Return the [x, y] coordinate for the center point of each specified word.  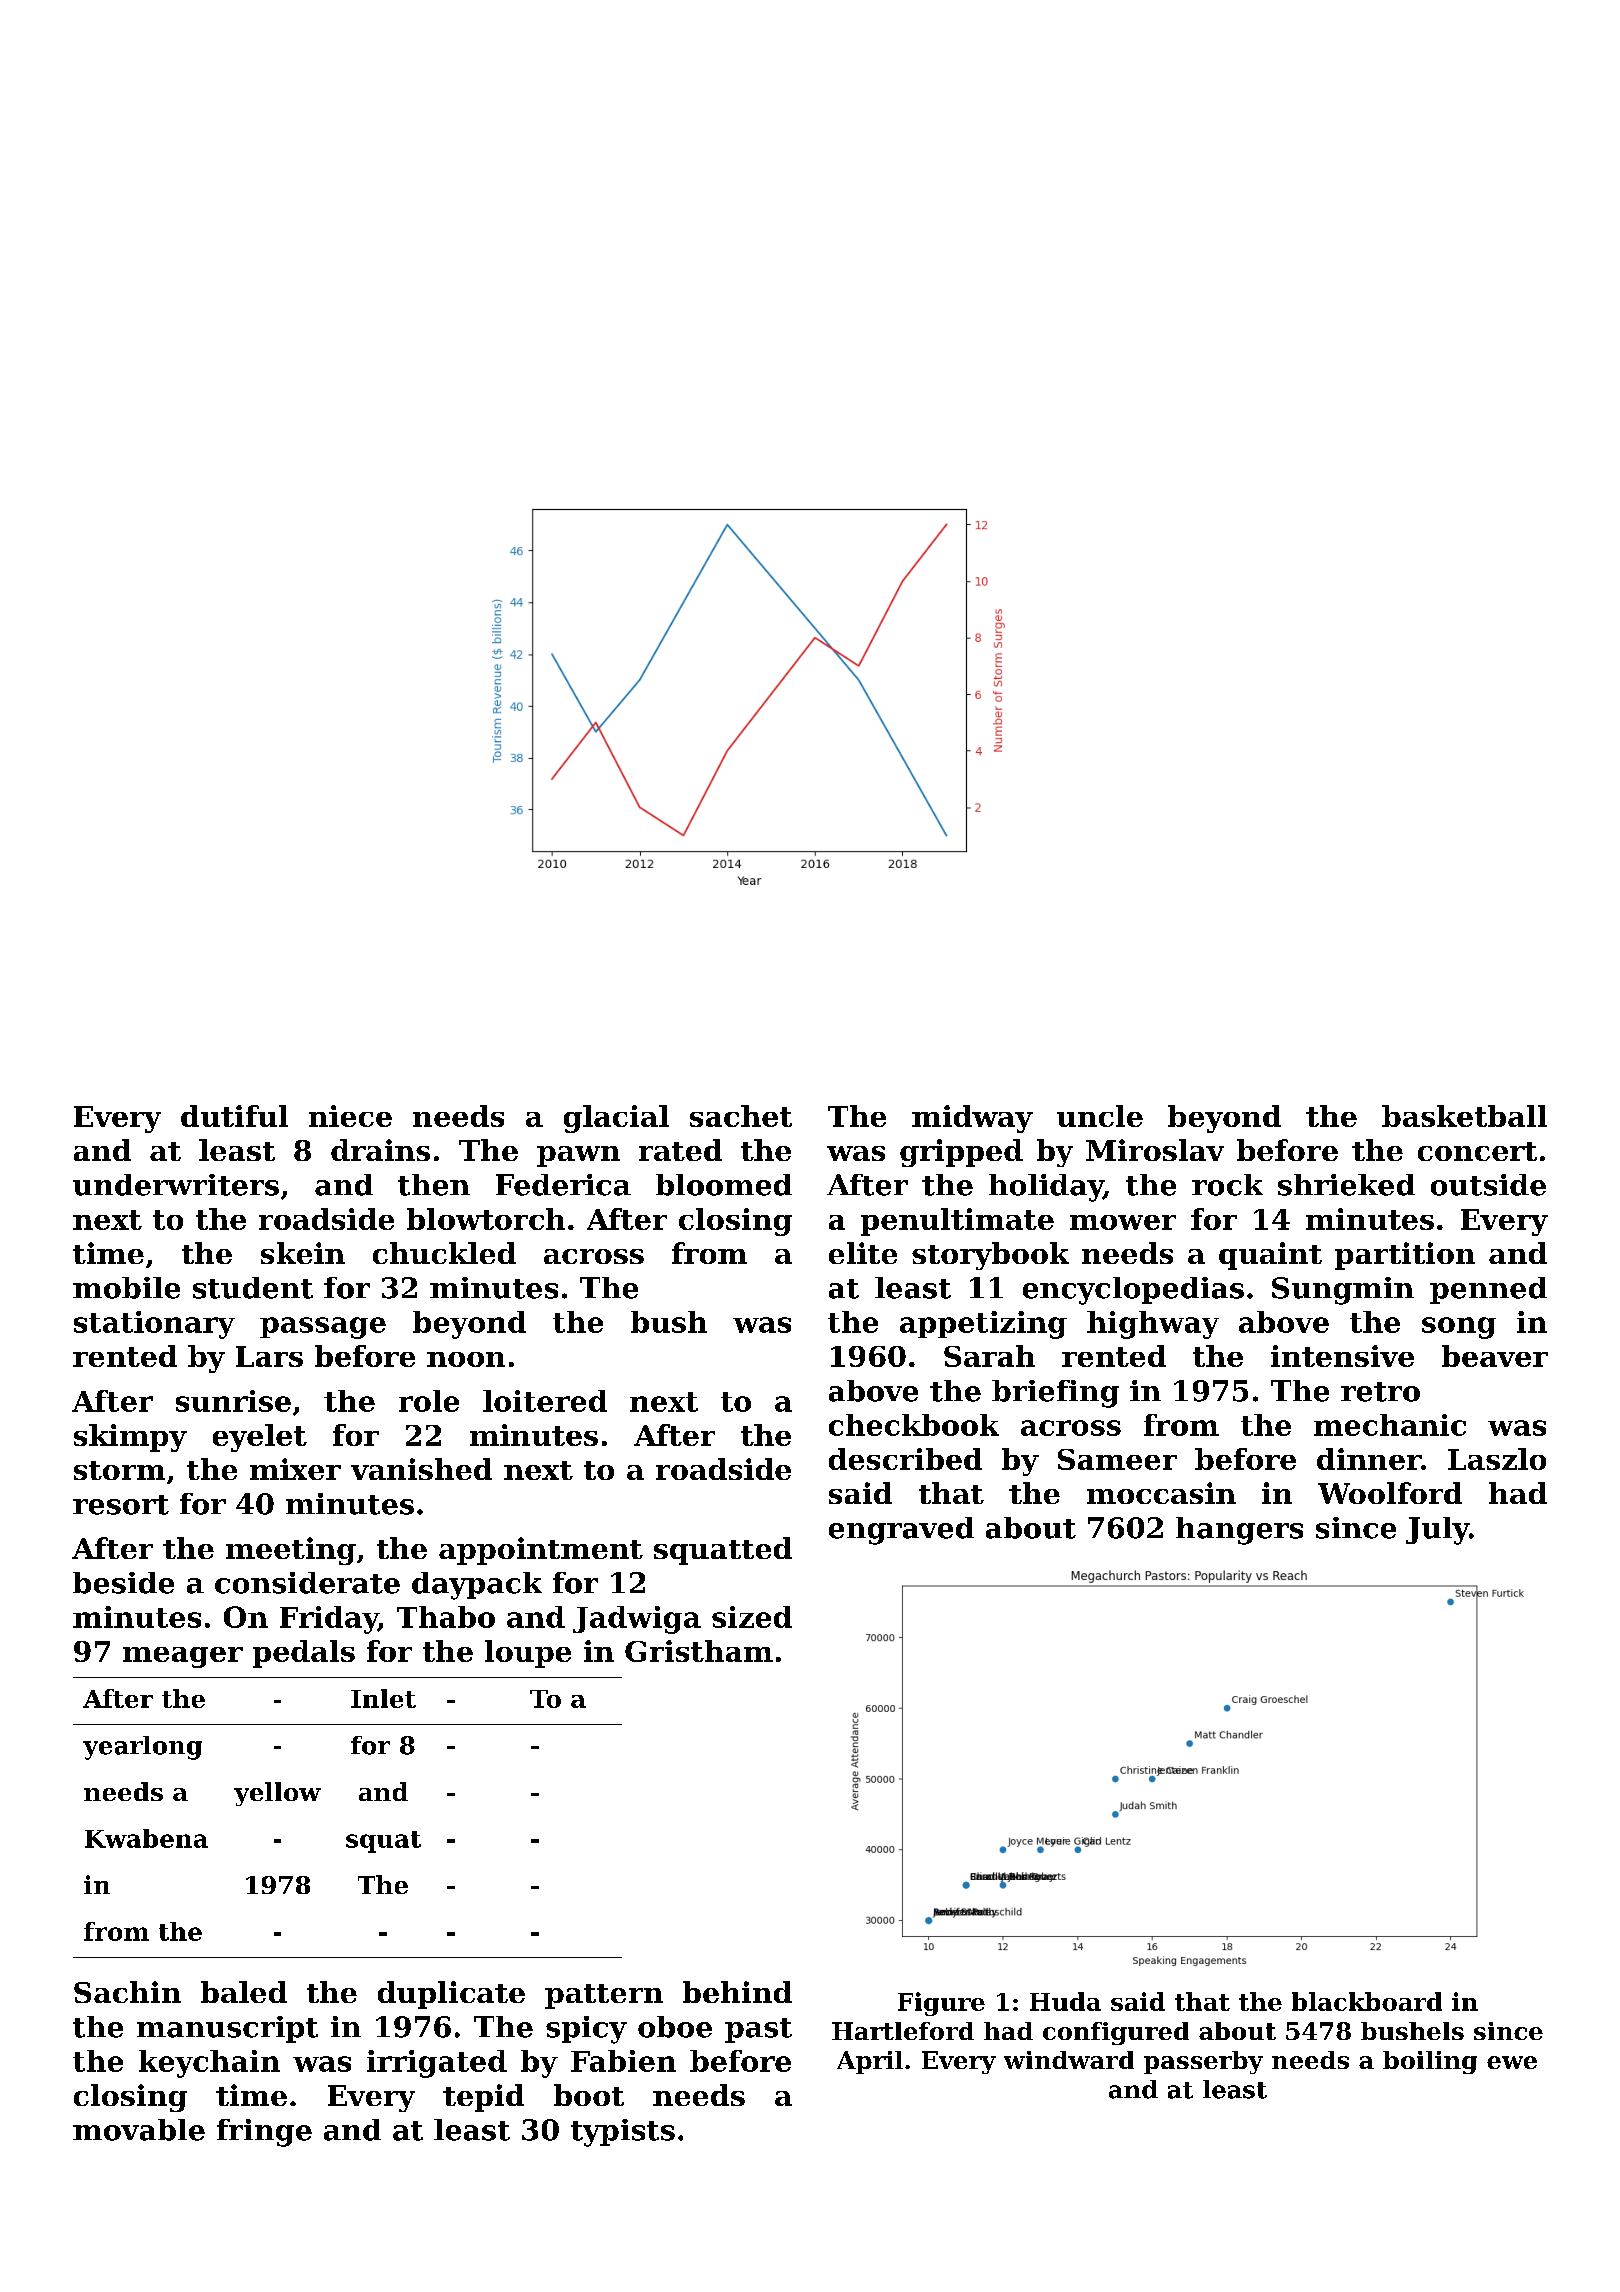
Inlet [383, 1698]
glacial [616, 1119]
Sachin [127, 1992]
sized [752, 1617]
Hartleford [903, 2031]
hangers [1239, 1531]
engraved [901, 1531]
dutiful [234, 1116]
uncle [1100, 1116]
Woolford [1390, 1493]
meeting [291, 1551]
